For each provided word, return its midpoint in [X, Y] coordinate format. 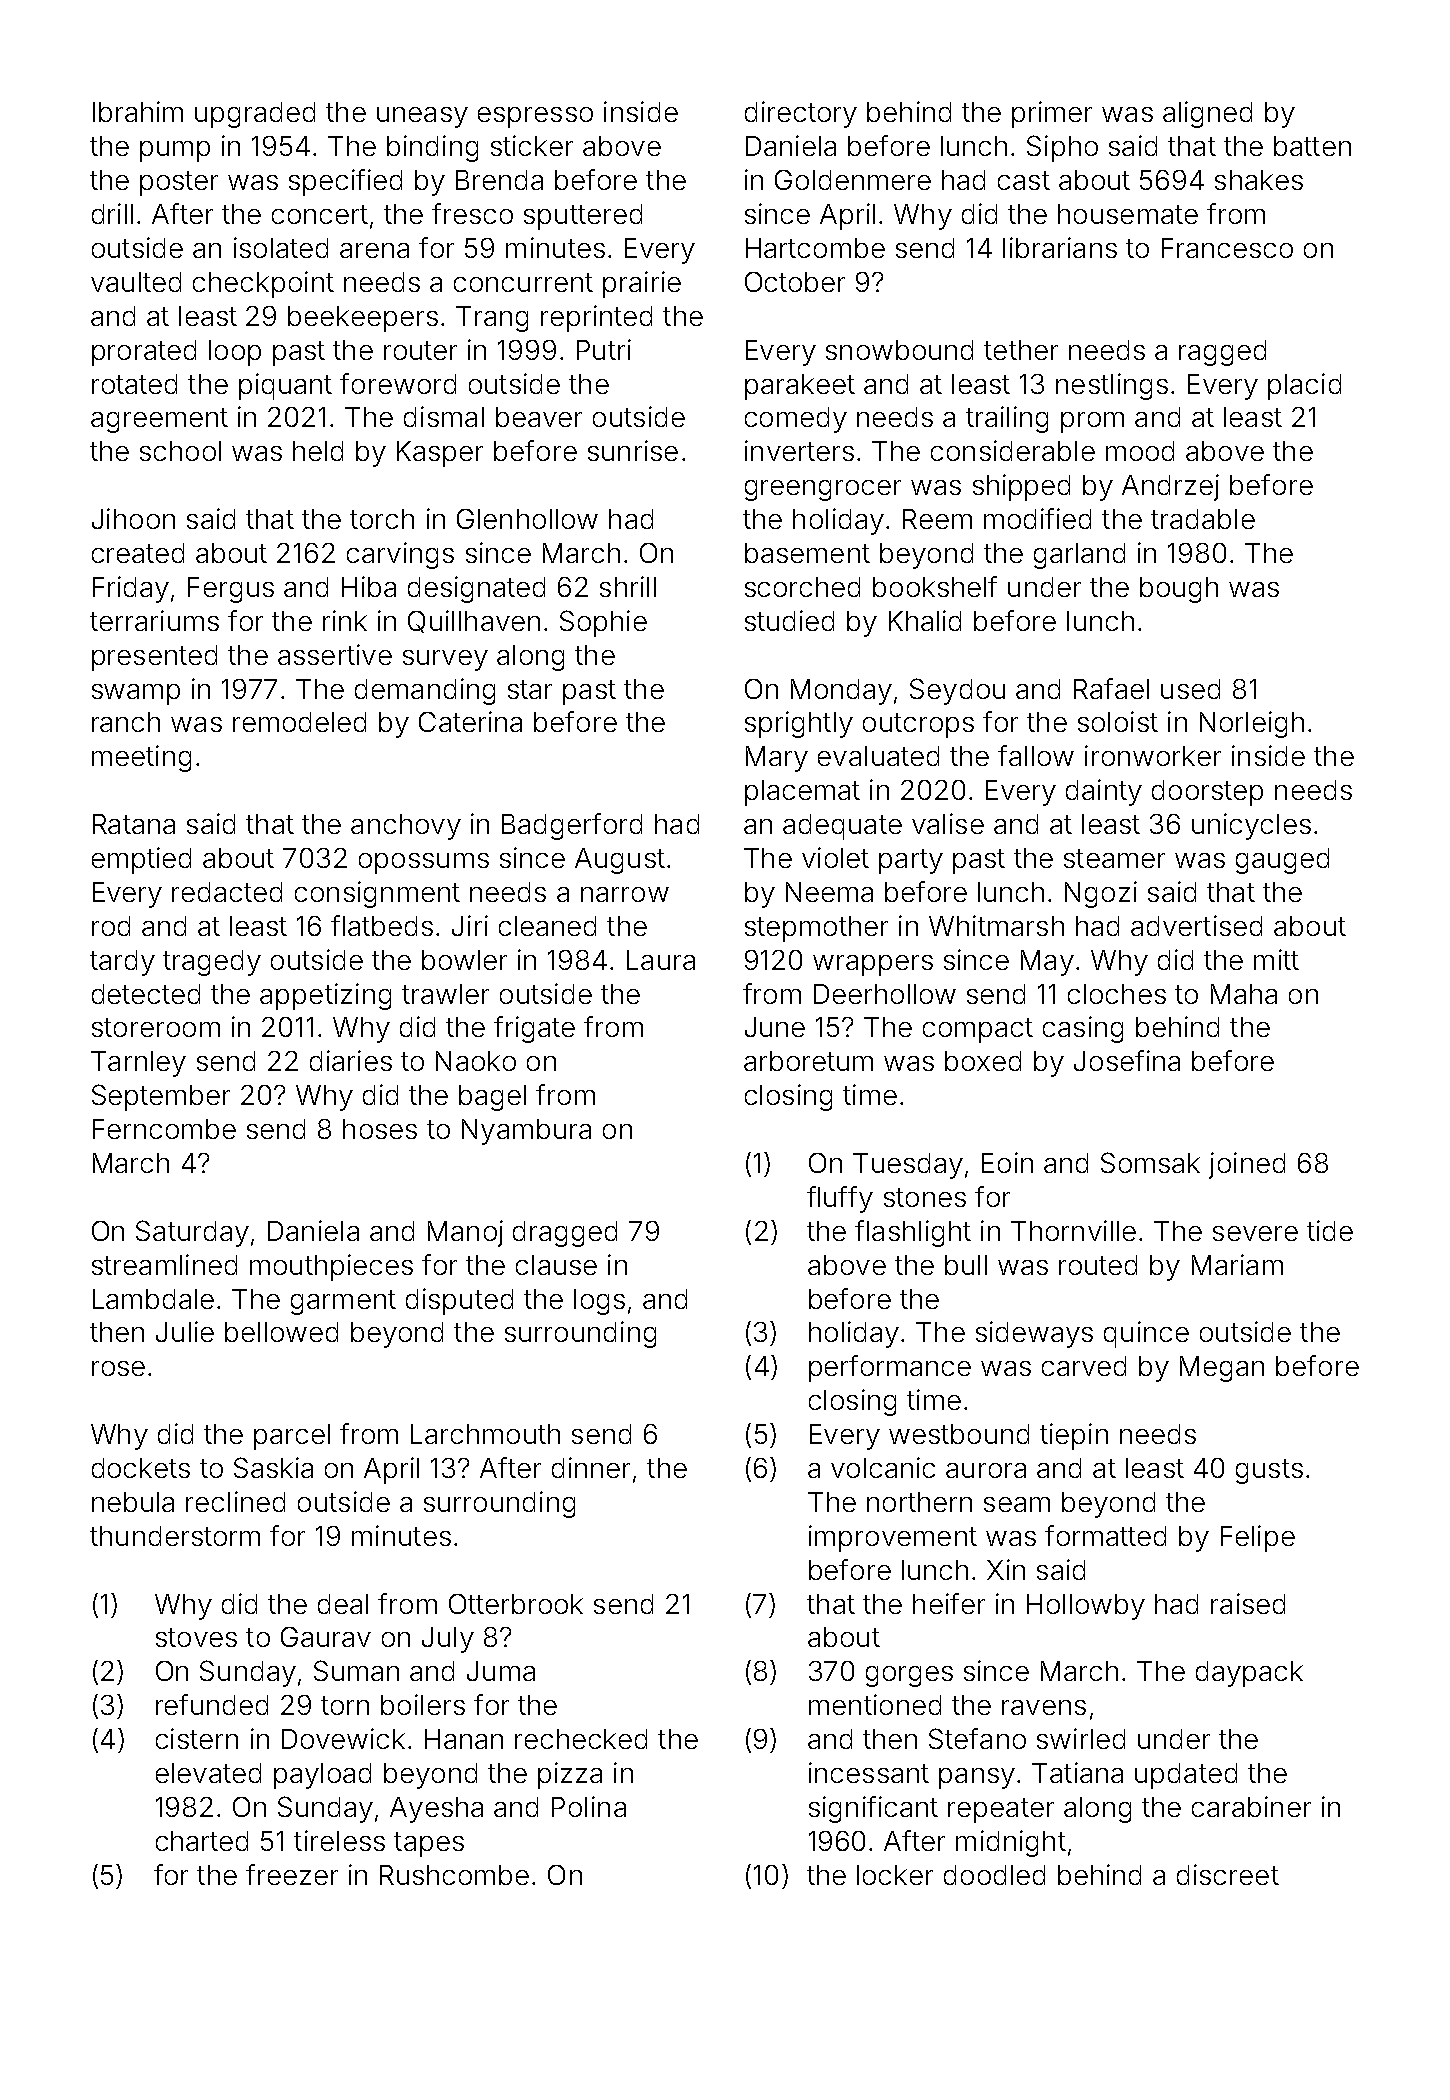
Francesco [1227, 248]
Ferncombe [164, 1129]
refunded [212, 1704]
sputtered [583, 217]
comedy [796, 420]
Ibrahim [138, 111]
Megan [1222, 1369]
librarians [1060, 247]
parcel [292, 1437]
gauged [1282, 861]
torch [382, 519]
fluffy [840, 1199]
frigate [534, 1029]
